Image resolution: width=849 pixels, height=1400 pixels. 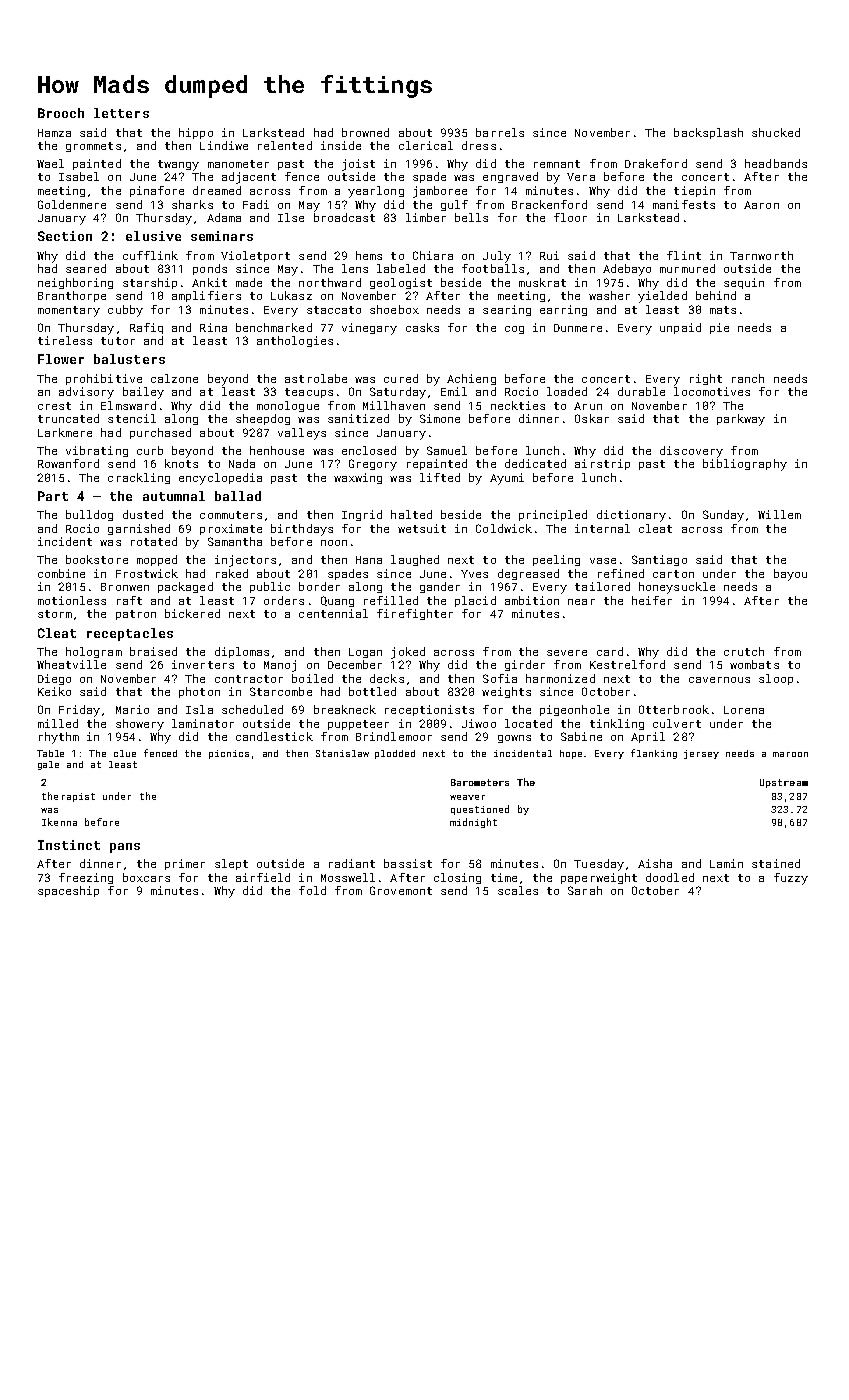 What do you see at coordinates (480, 782) in the image?
I see `Barometers` at bounding box center [480, 782].
